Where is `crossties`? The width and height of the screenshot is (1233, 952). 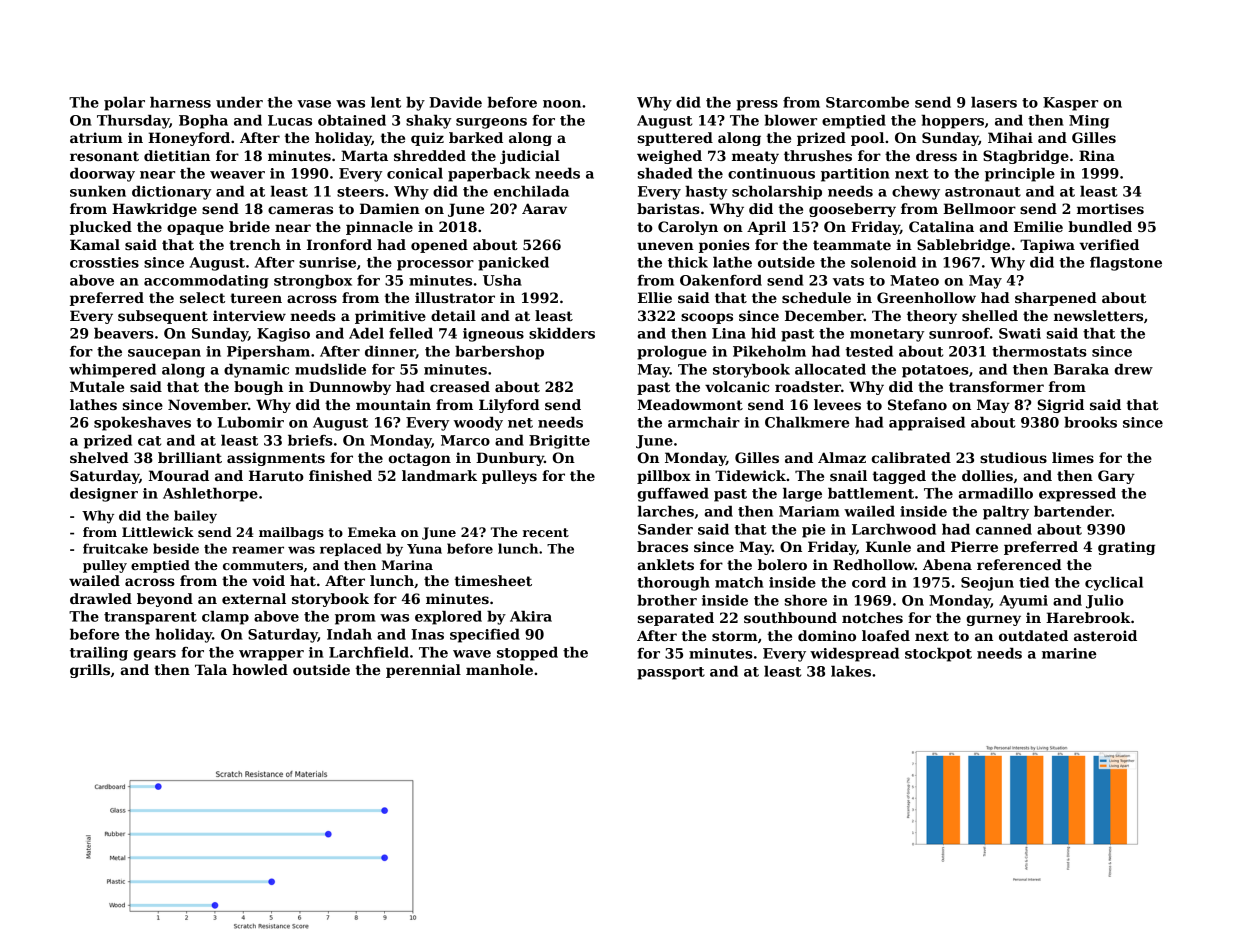 crossties is located at coordinates (104, 262).
